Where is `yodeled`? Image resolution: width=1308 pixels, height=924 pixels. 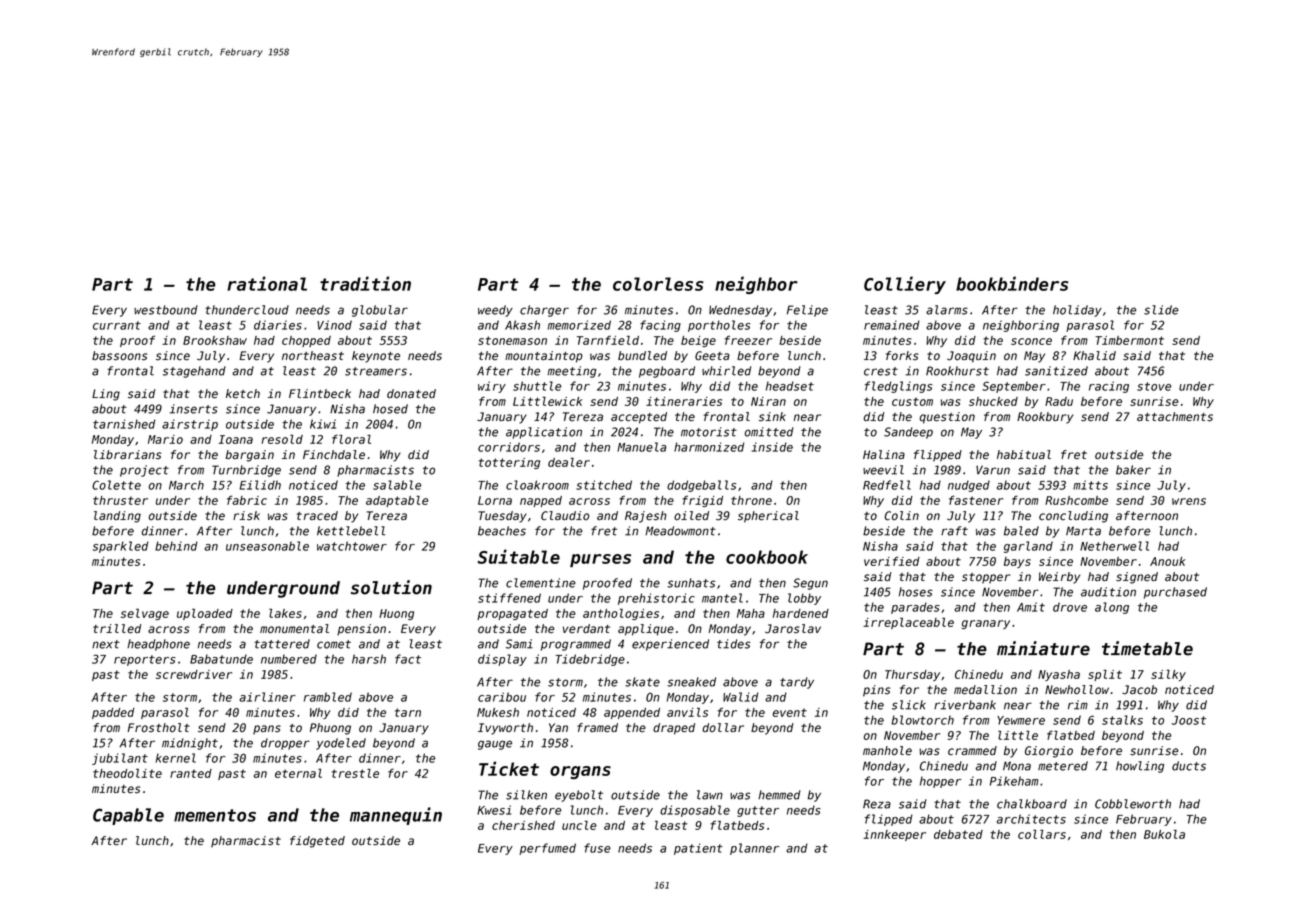
yodeled is located at coordinates (341, 744).
